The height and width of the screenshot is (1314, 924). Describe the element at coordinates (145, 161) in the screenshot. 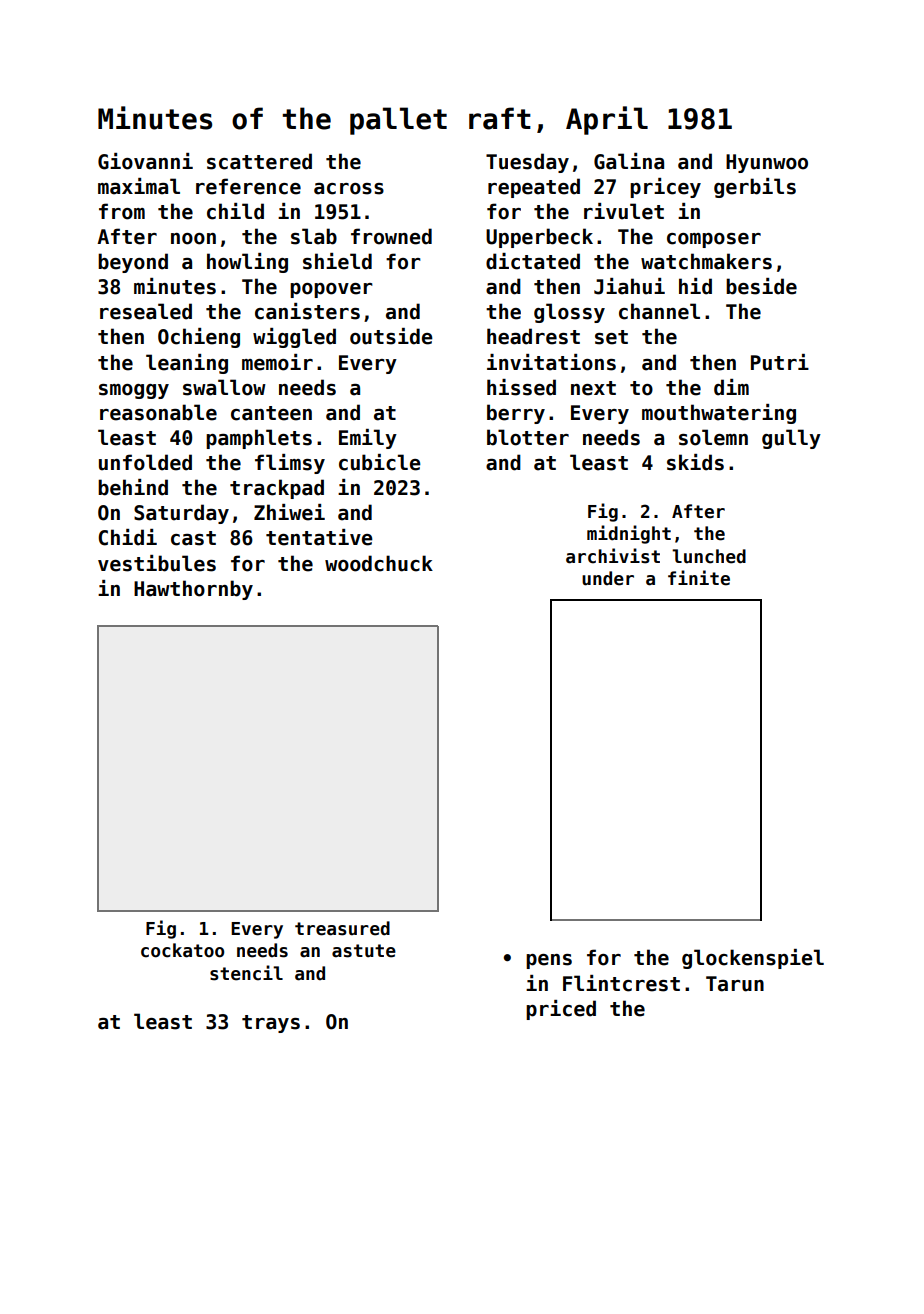

I see `Giovanni` at that location.
